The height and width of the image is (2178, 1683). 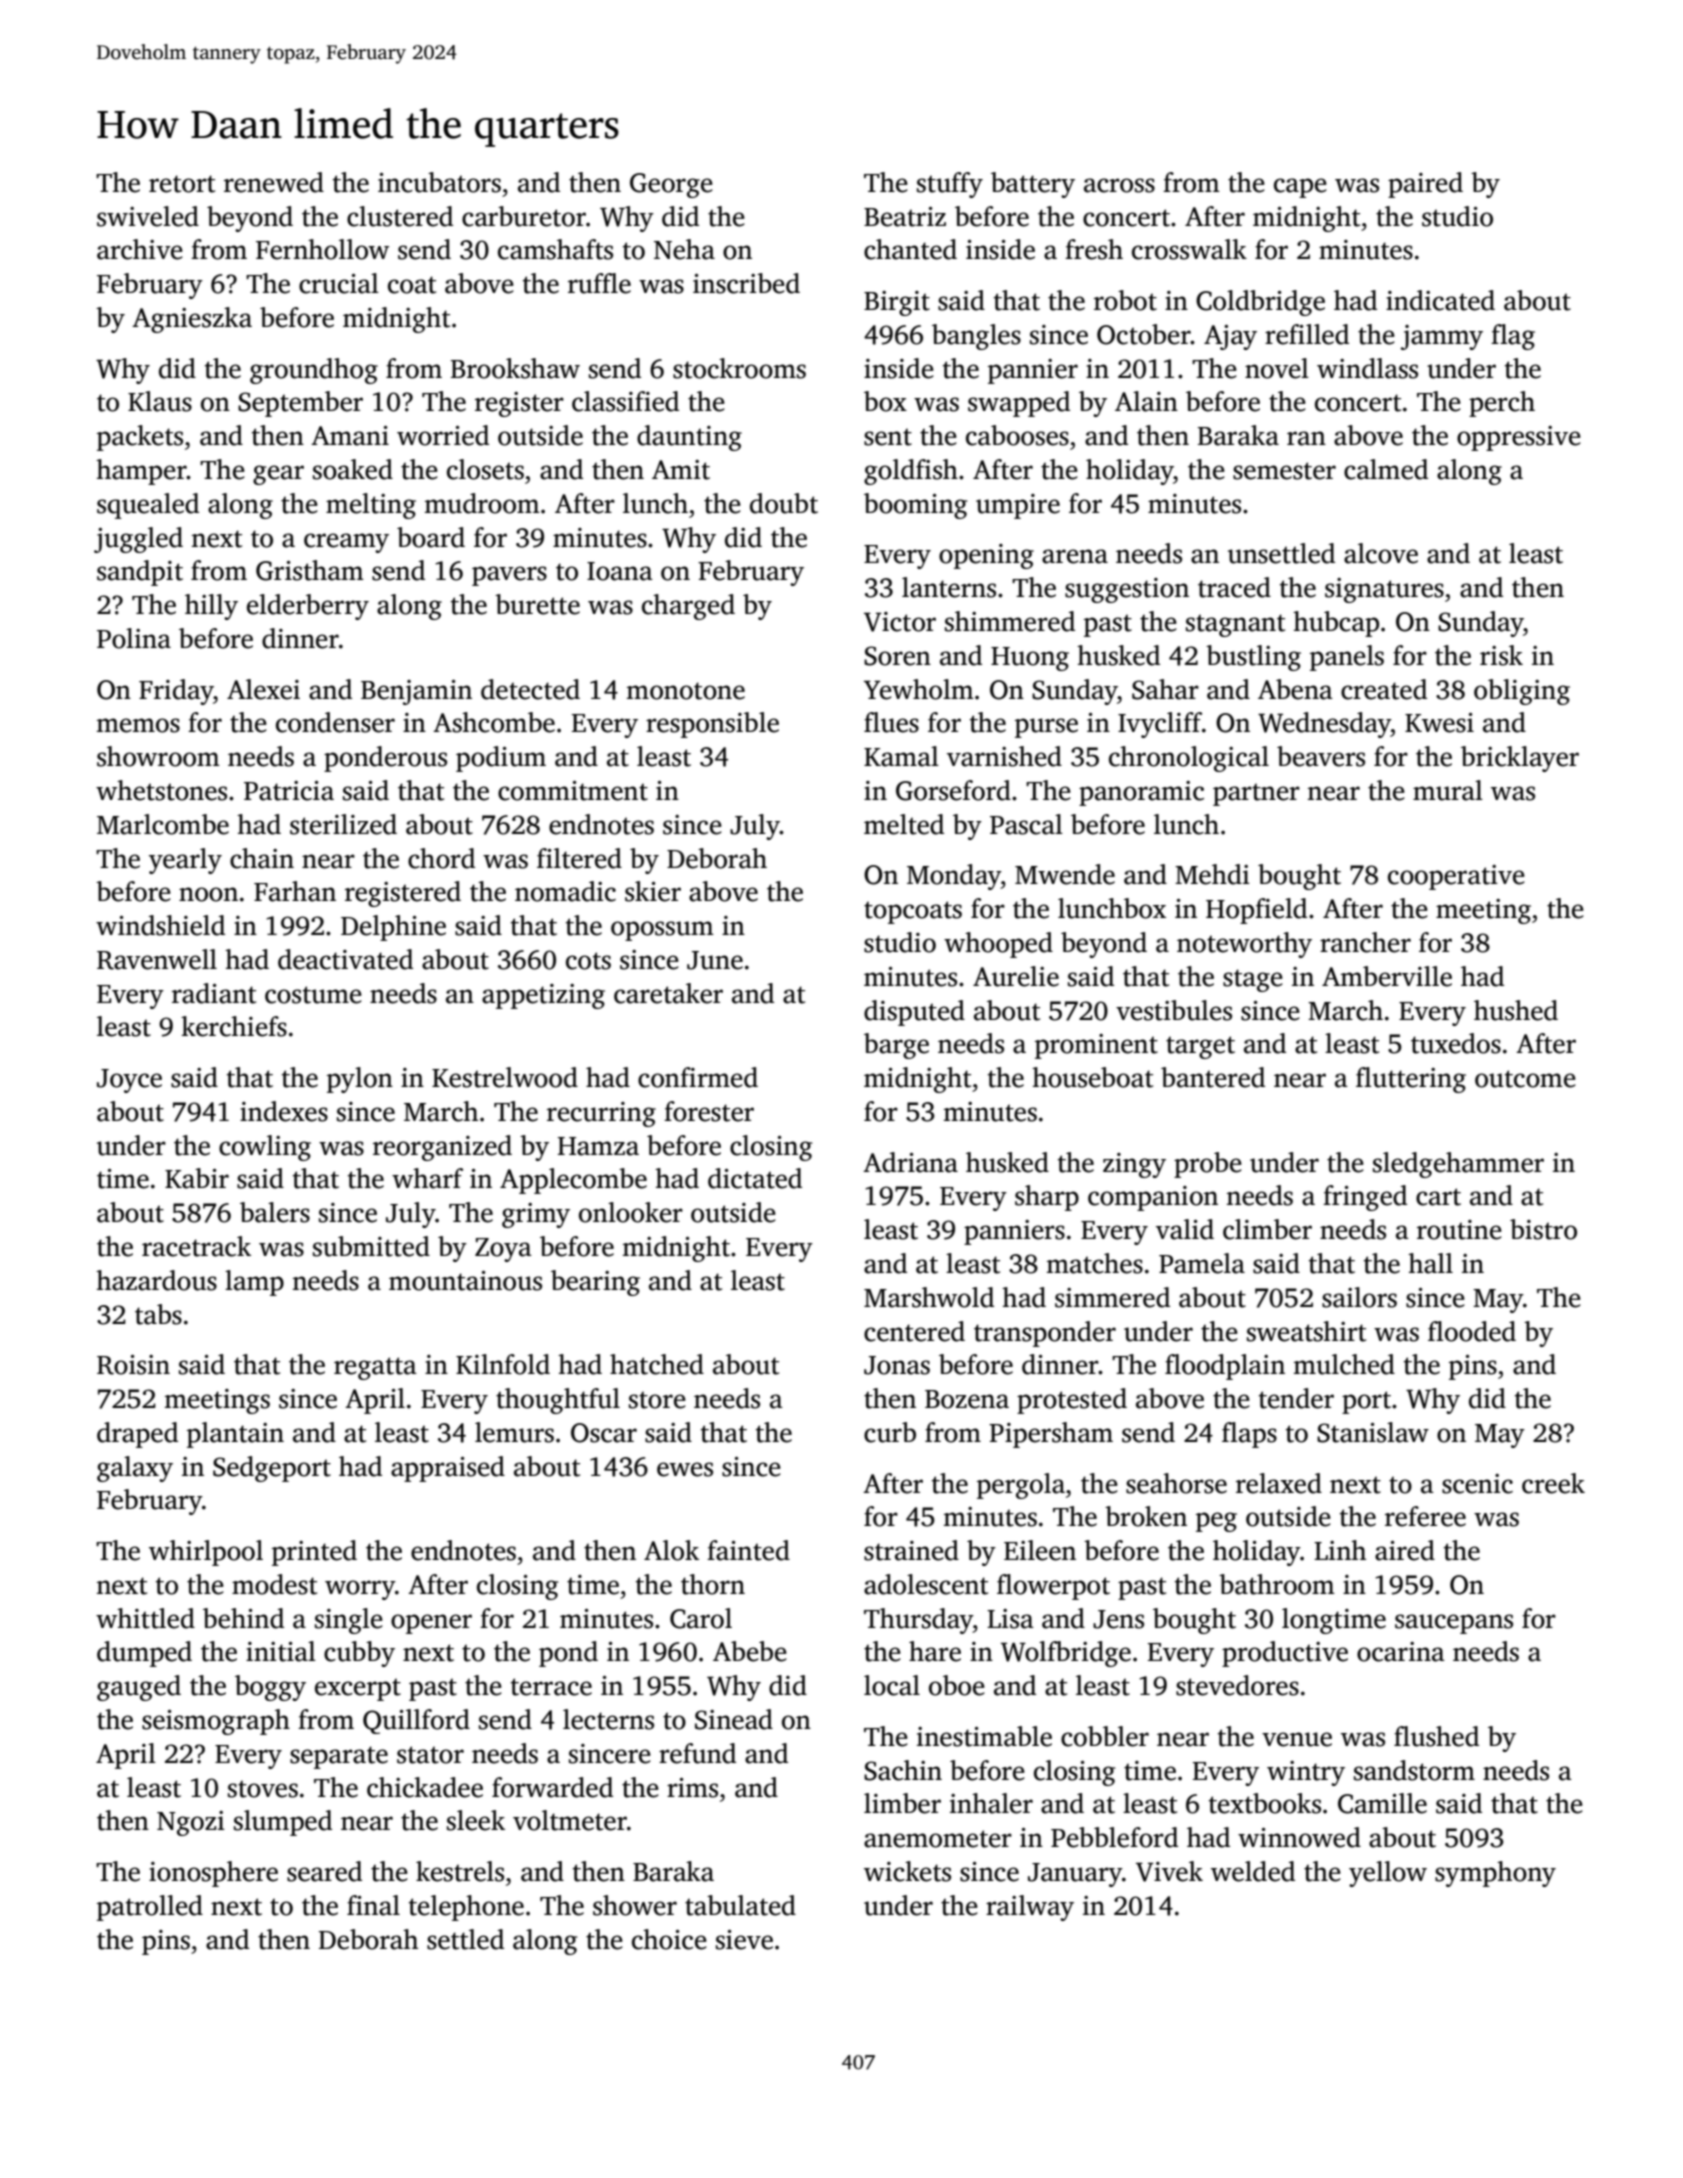 What do you see at coordinates (284, 1111) in the image?
I see `indexes` at bounding box center [284, 1111].
